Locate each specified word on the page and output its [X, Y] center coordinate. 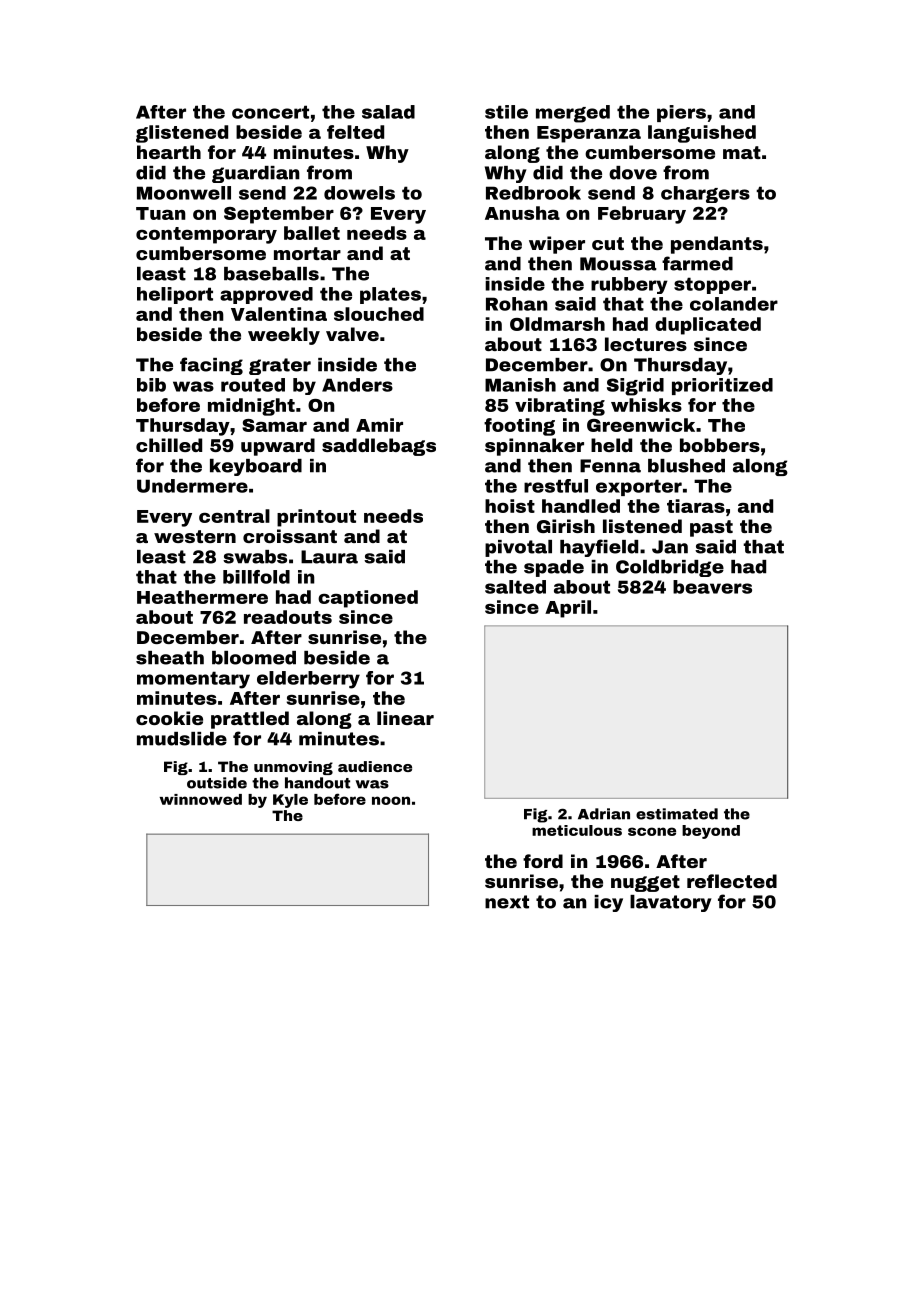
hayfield [599, 548]
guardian [256, 174]
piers [681, 113]
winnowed [200, 799]
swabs [255, 557]
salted [515, 587]
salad [388, 112]
